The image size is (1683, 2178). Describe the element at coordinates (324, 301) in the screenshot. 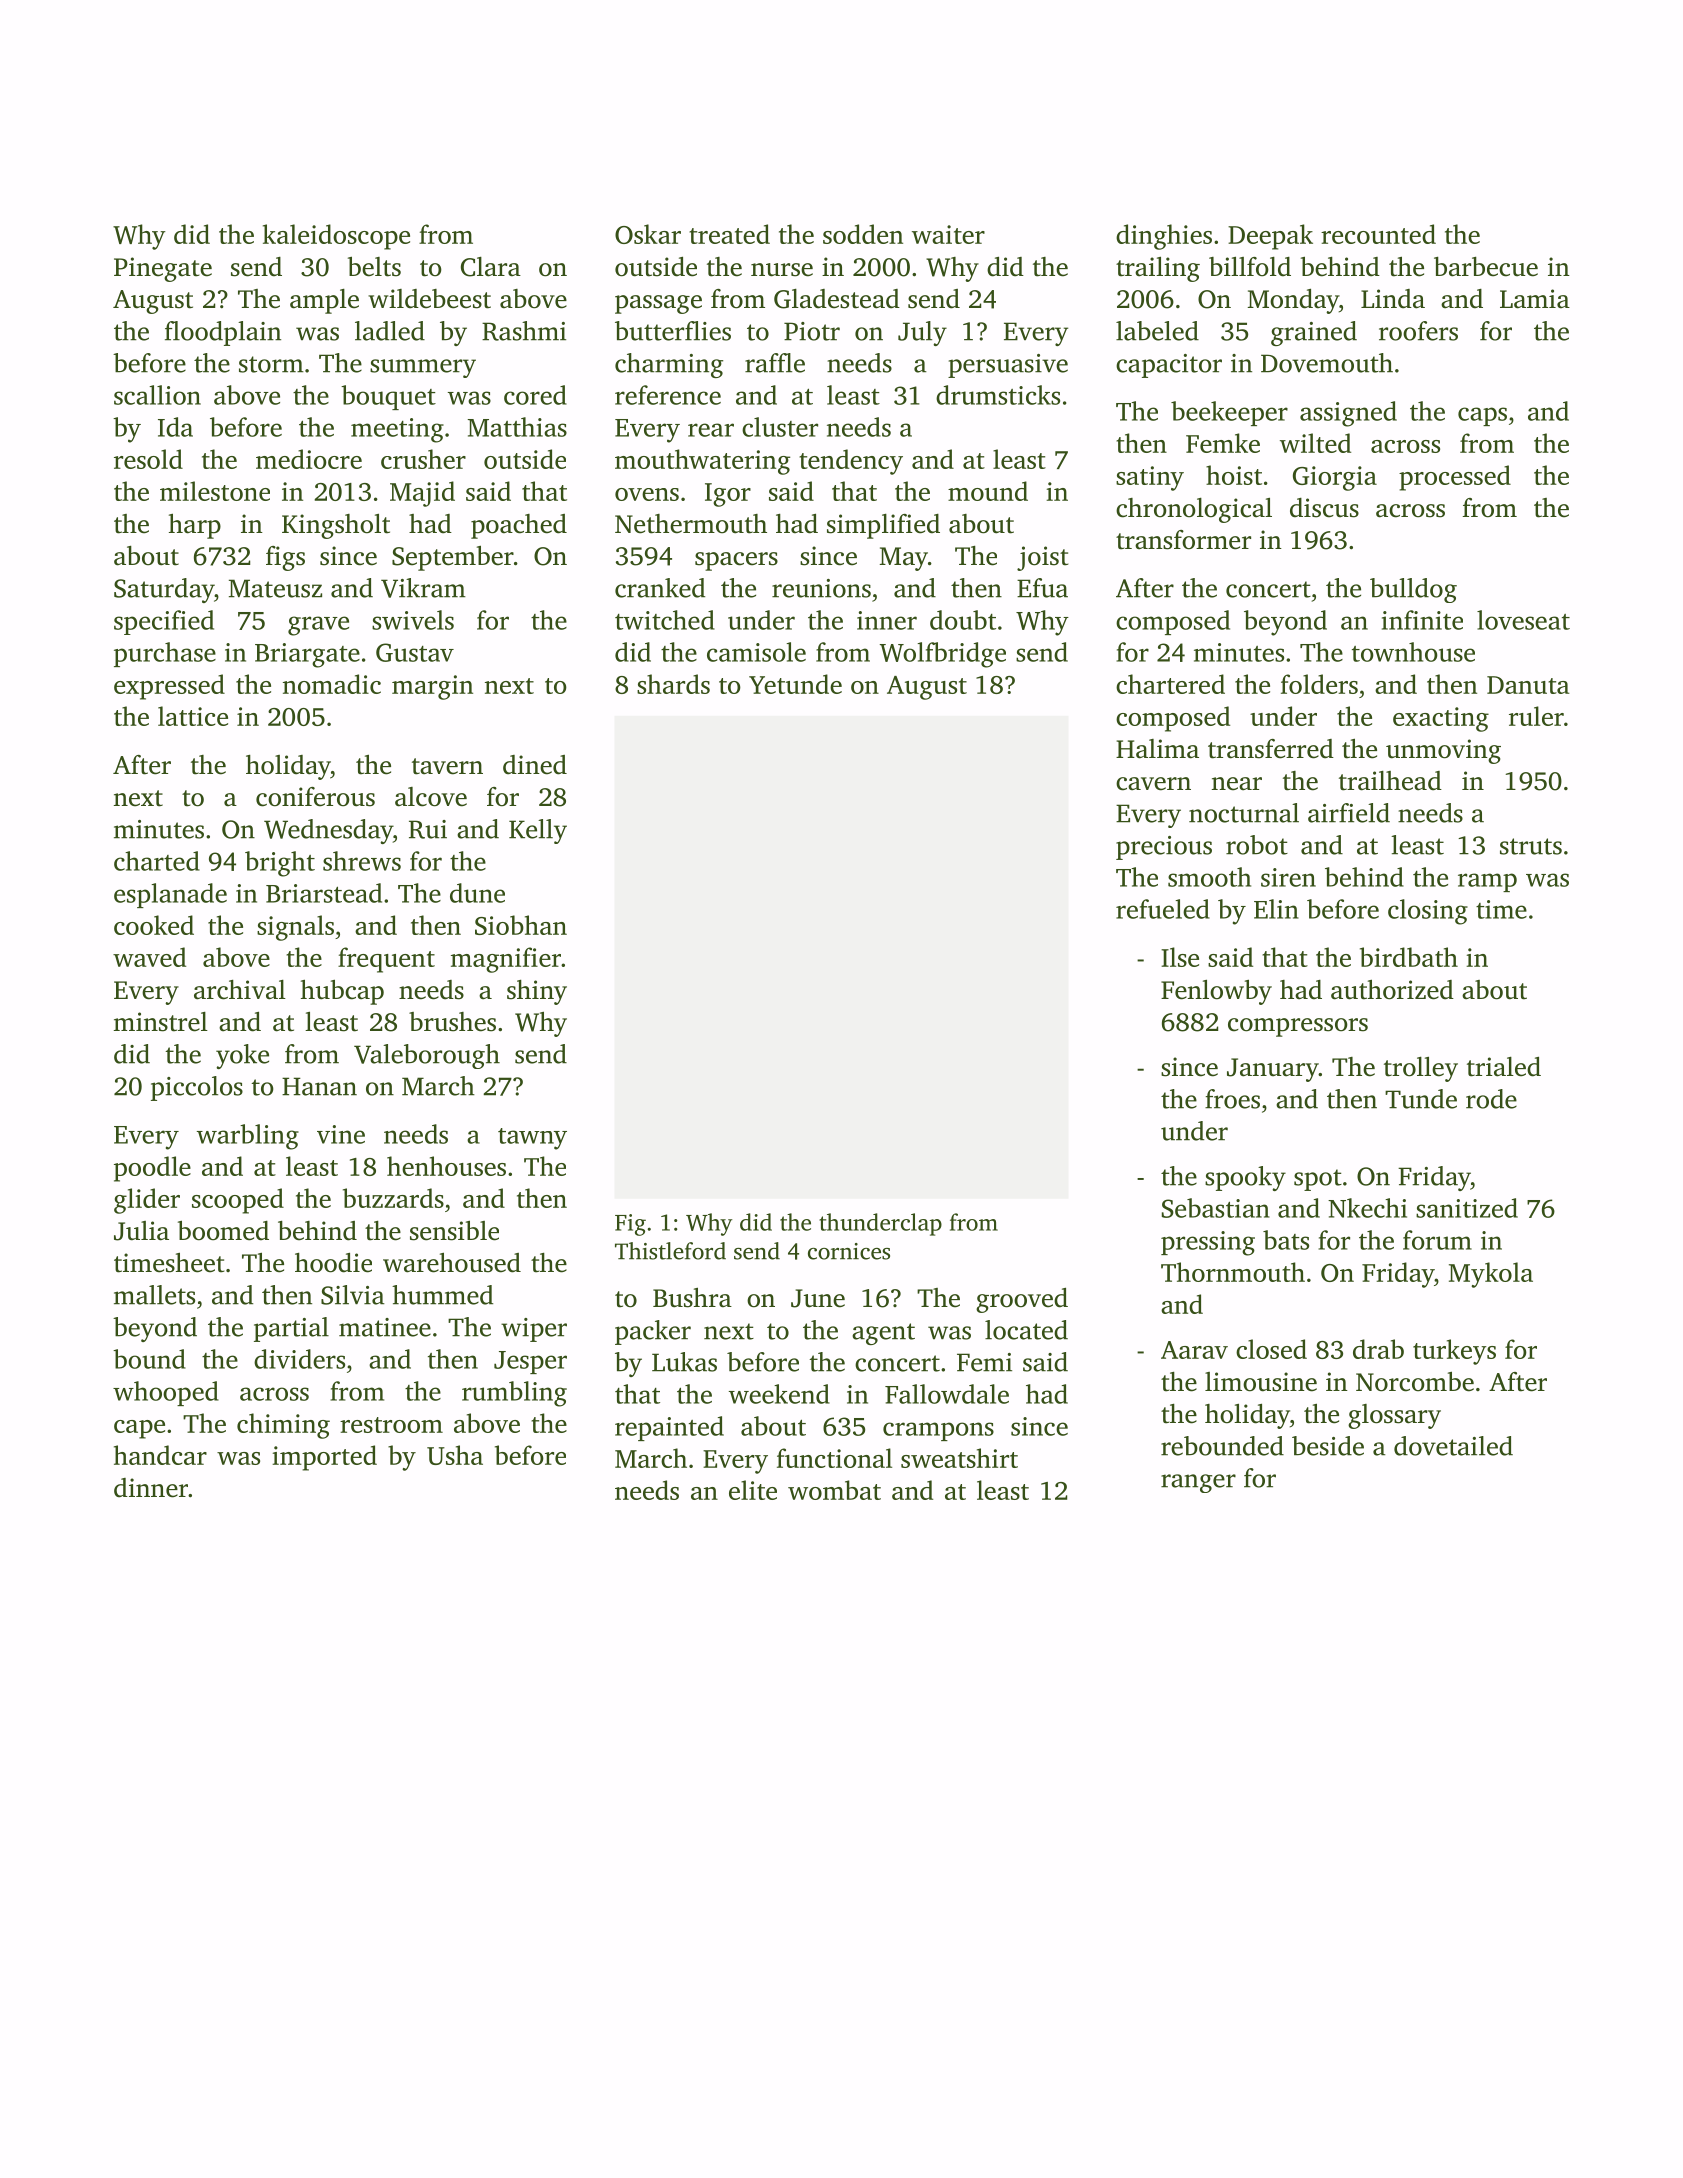

I see `ample` at that location.
